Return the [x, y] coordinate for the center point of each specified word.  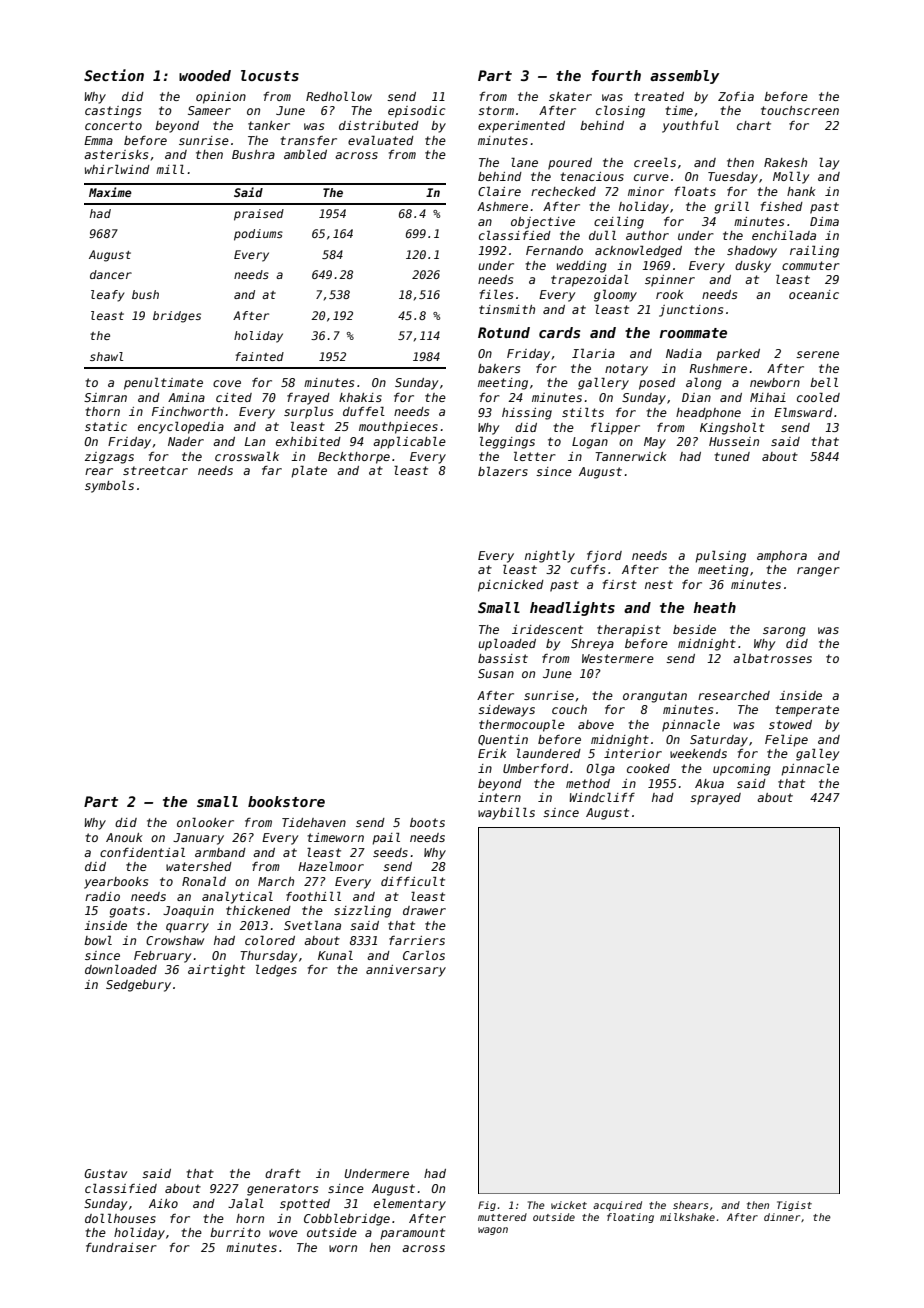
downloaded [121, 969]
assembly [684, 77]
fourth [616, 75]
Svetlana [312, 925]
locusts [270, 75]
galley [817, 754]
